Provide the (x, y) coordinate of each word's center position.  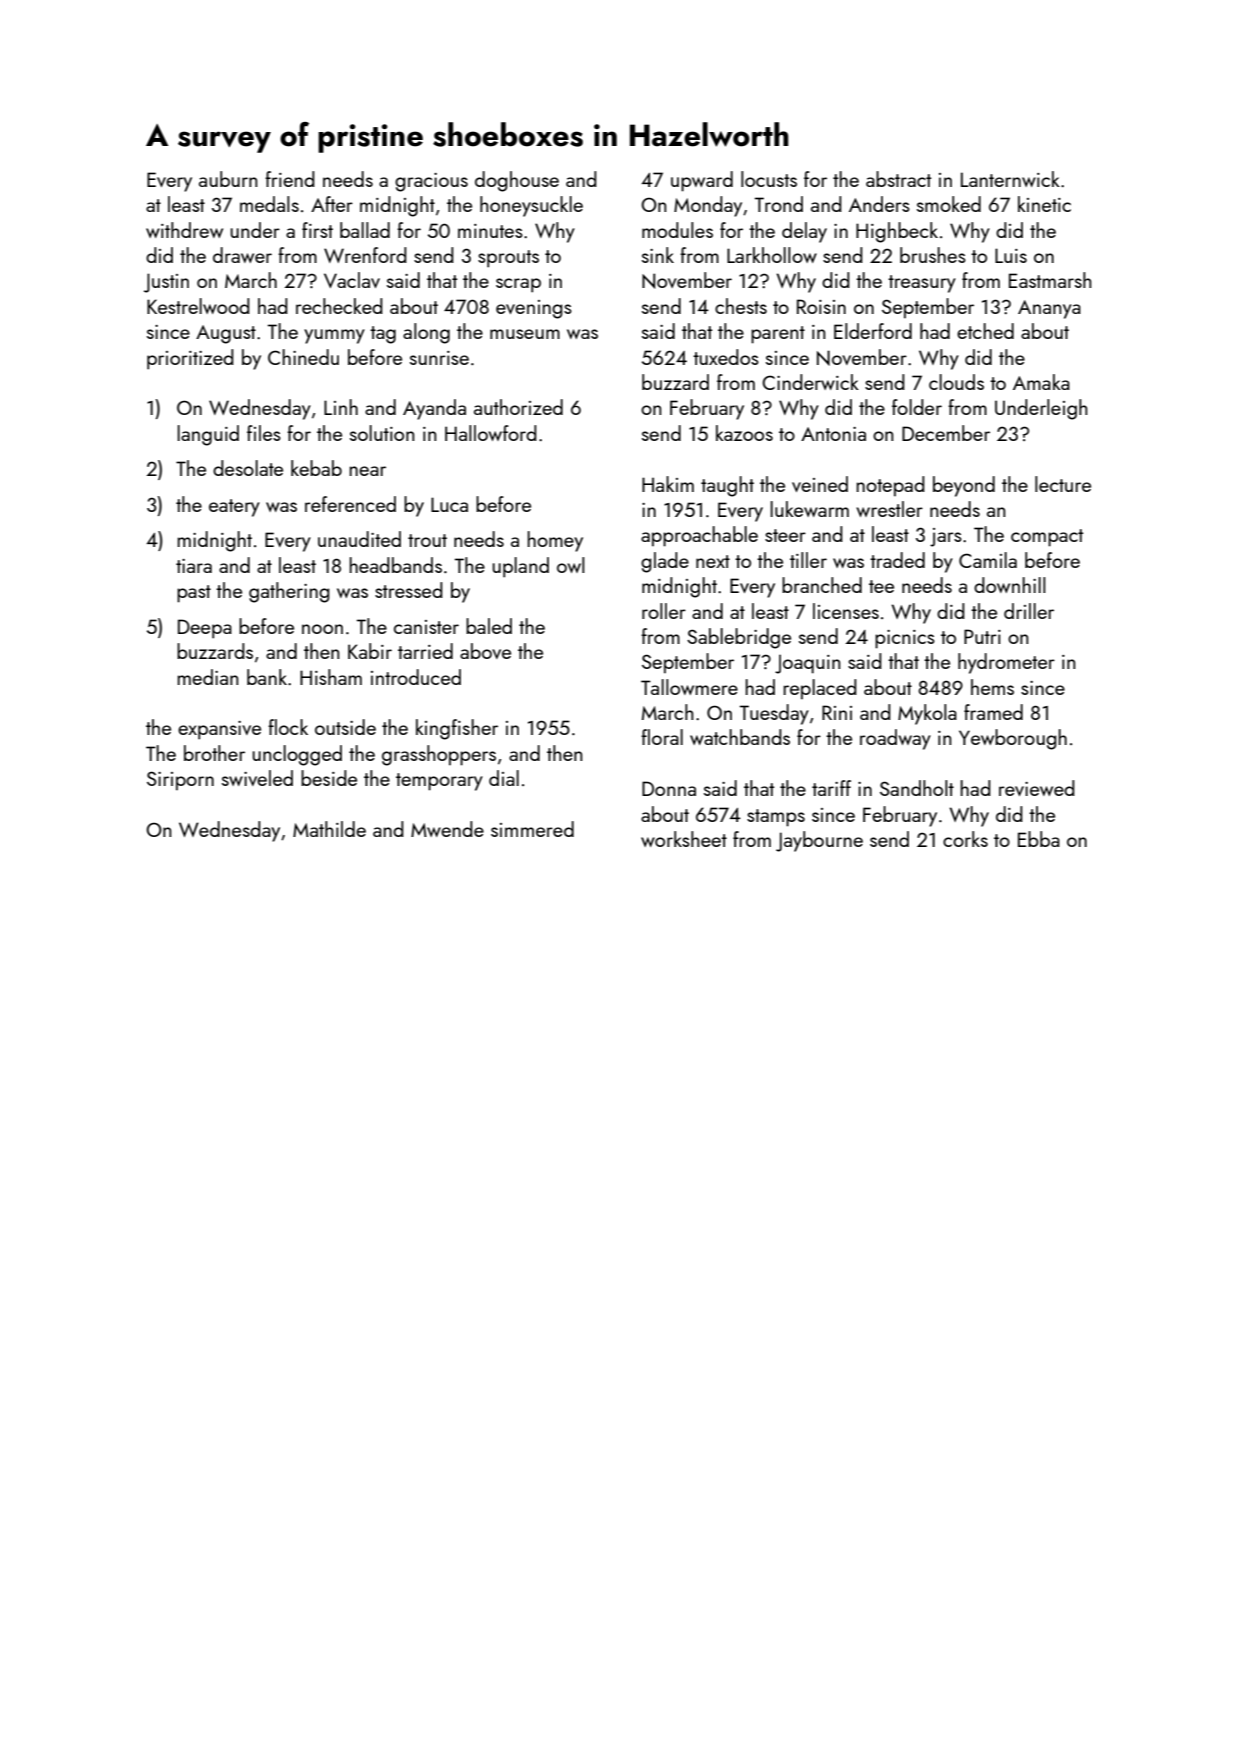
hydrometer (1006, 663)
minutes (490, 231)
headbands (395, 565)
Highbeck (897, 232)
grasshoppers (439, 755)
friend (290, 179)
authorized (518, 407)
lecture (1063, 484)
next (713, 561)
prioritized (190, 359)
